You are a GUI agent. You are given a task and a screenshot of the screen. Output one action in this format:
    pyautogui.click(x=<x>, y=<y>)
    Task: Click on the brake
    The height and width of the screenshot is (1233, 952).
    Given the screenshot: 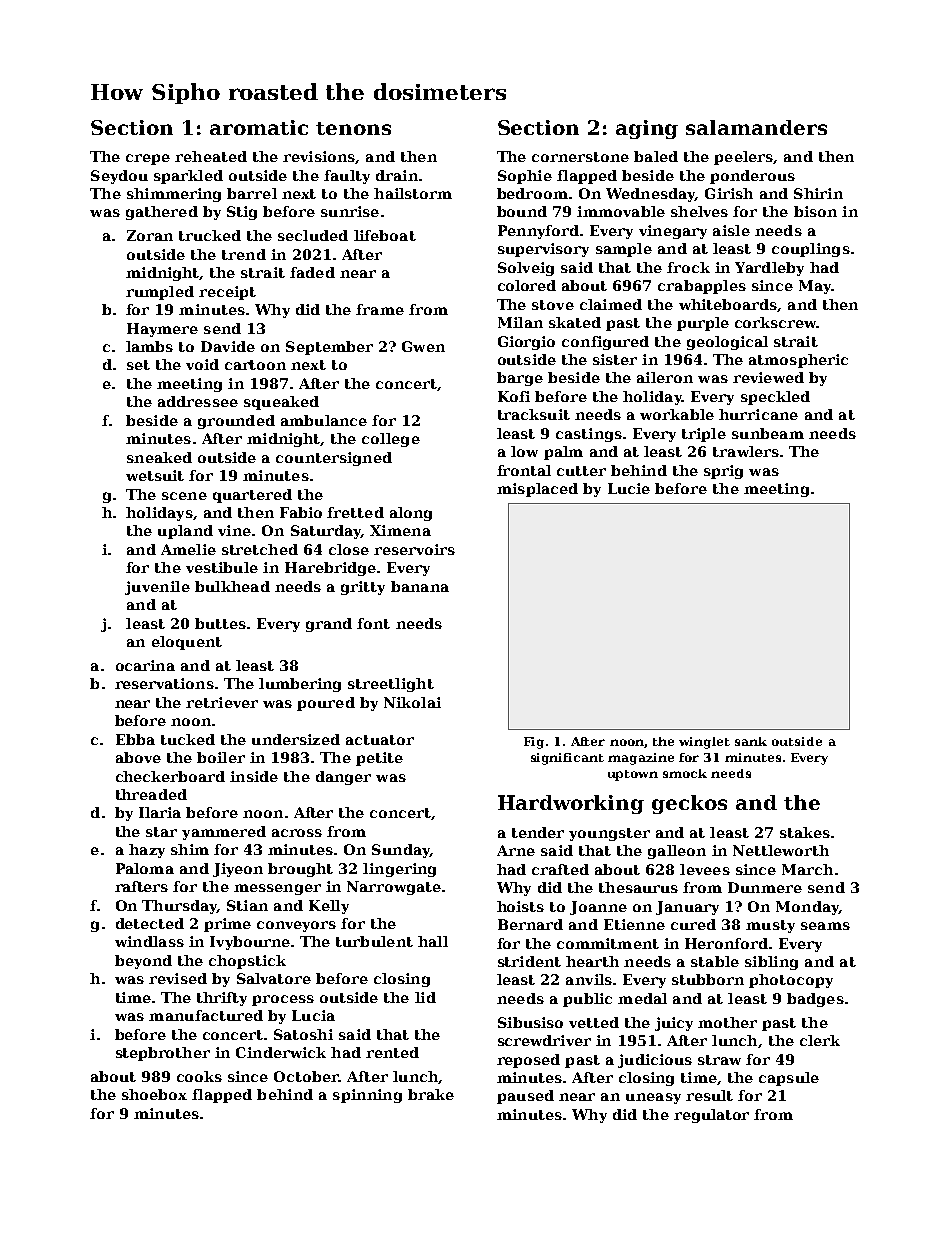 What is the action you would take?
    pyautogui.click(x=431, y=1094)
